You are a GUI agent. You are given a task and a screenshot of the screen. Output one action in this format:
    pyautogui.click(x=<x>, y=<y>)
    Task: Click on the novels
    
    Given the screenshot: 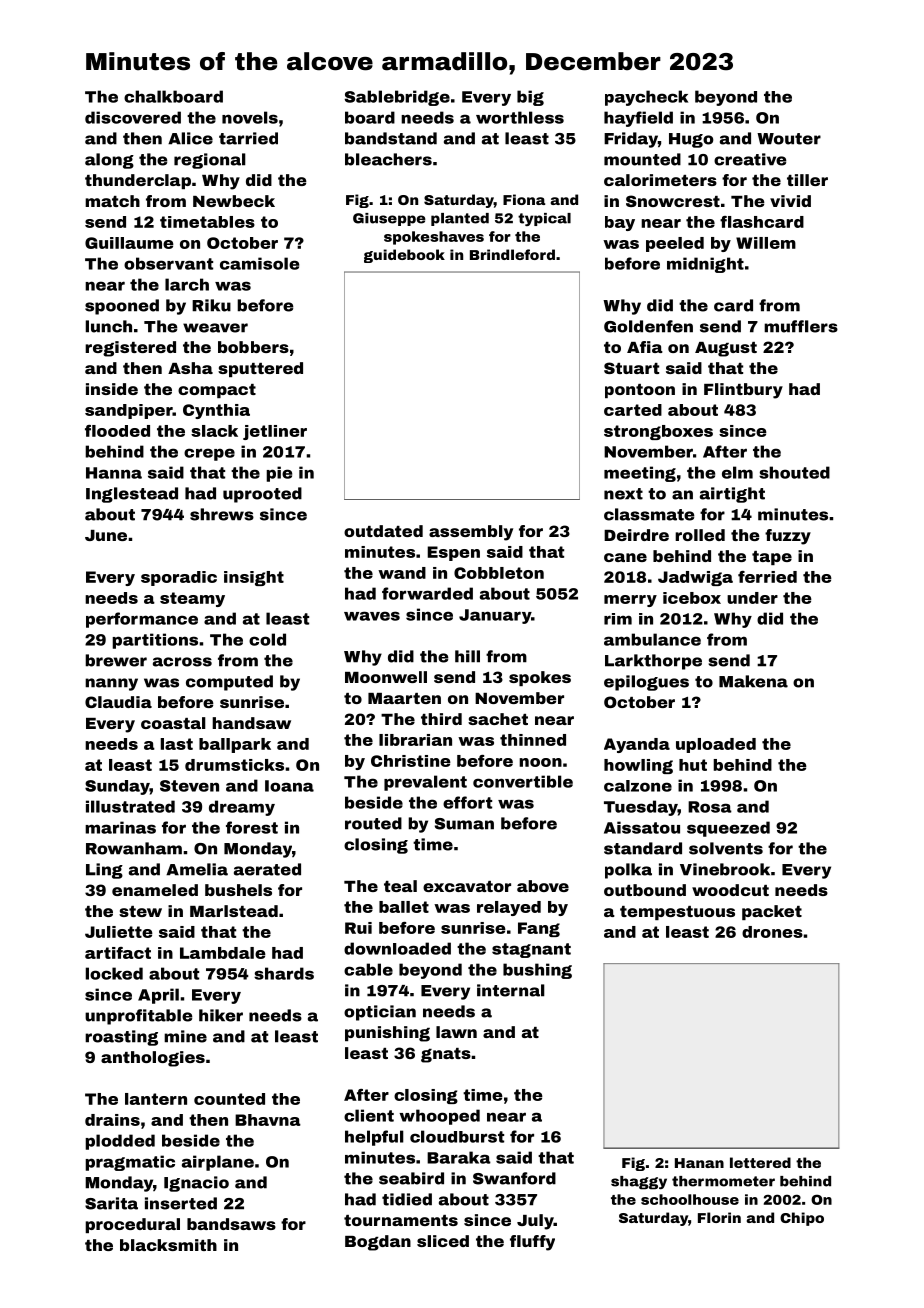 What is the action you would take?
    pyautogui.click(x=250, y=117)
